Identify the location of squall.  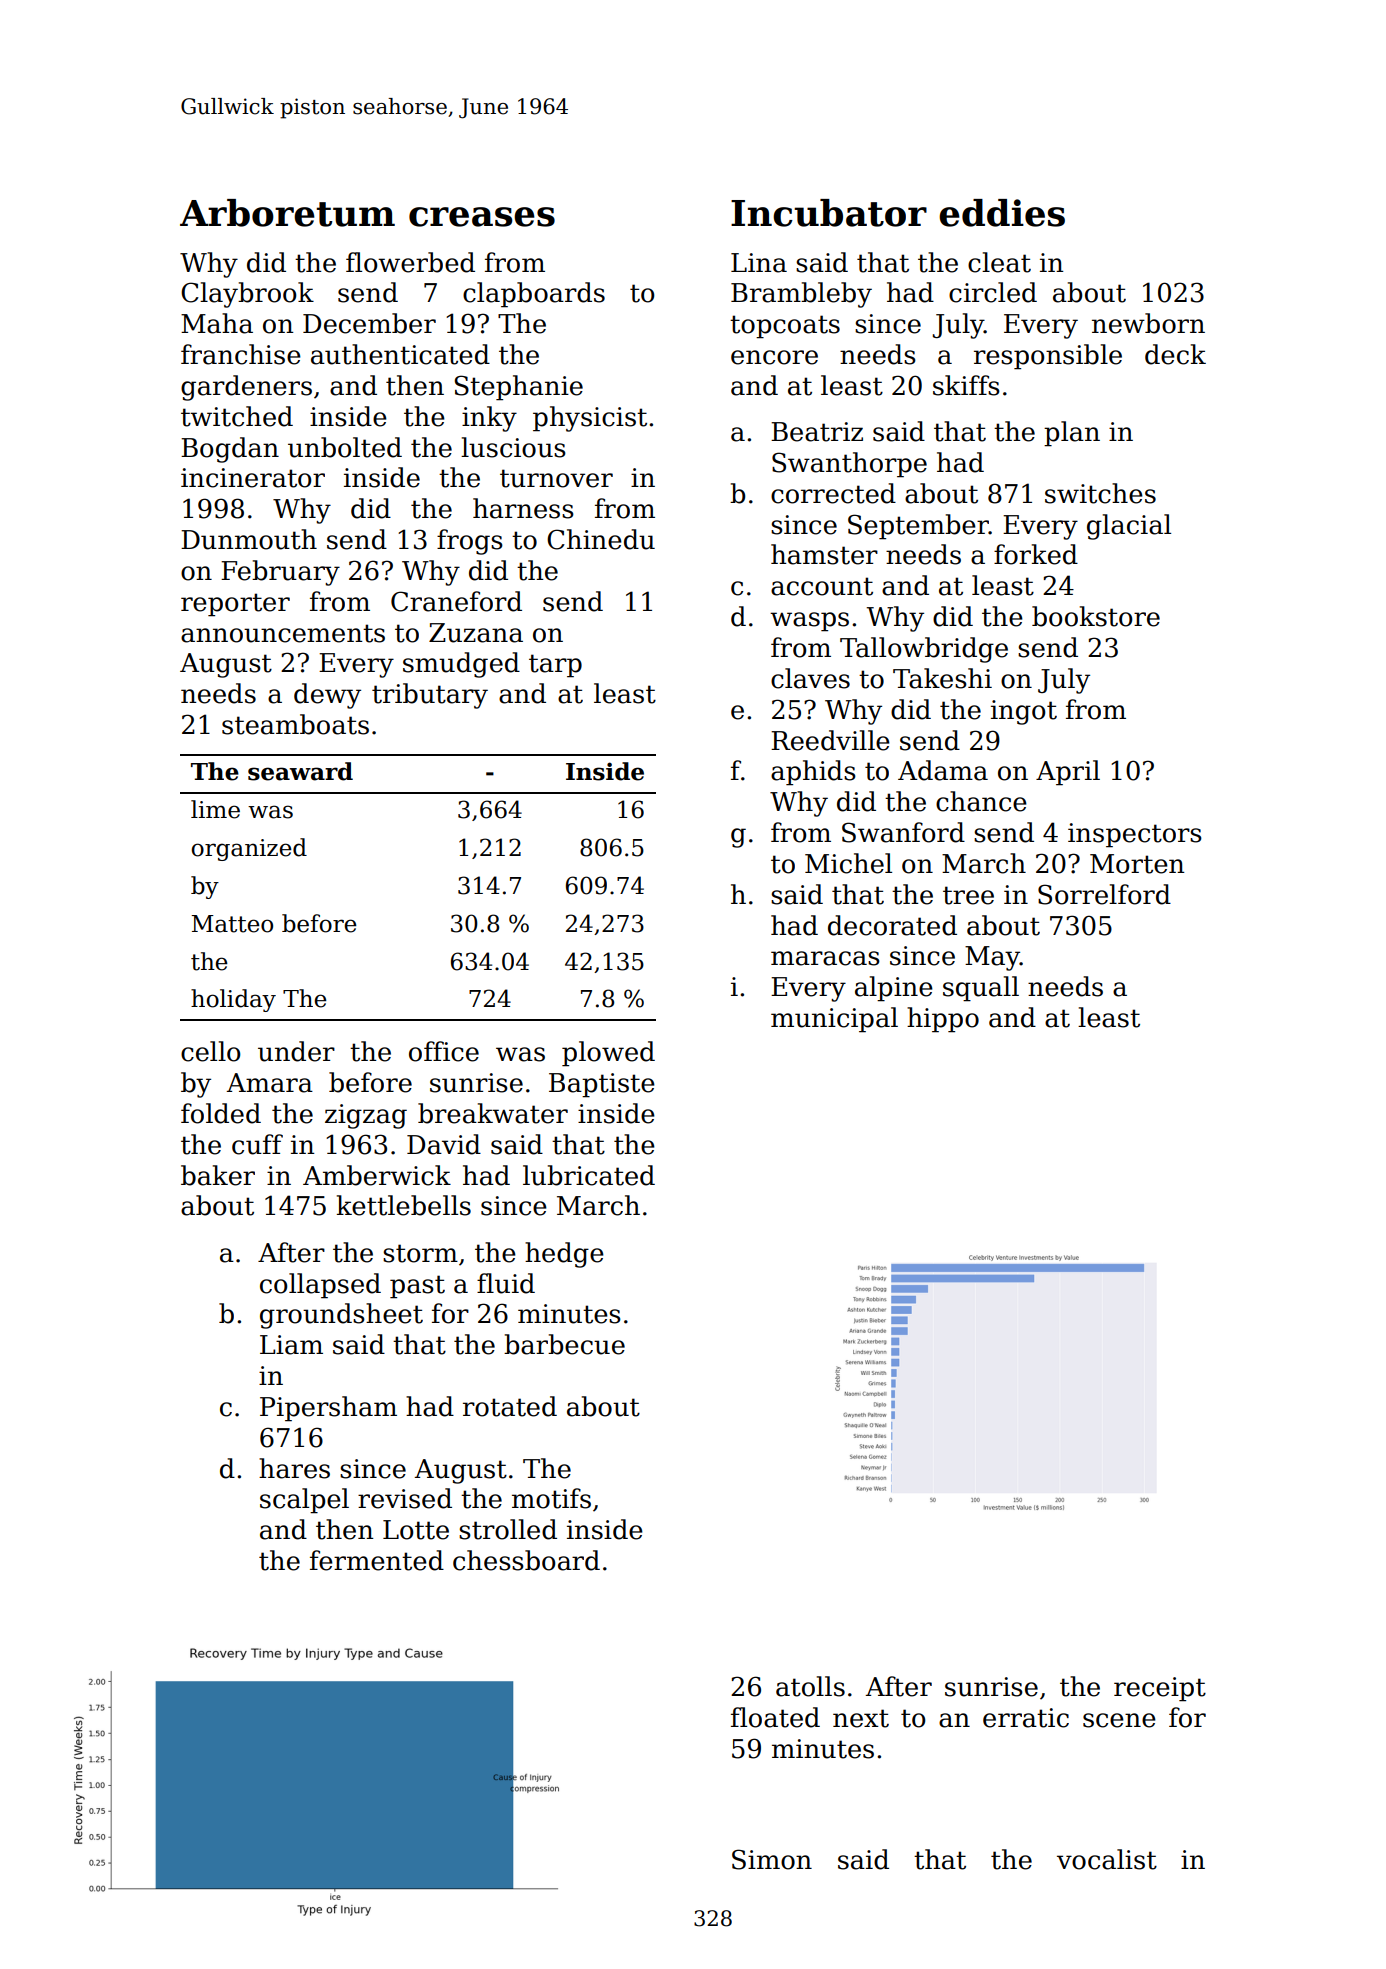
(981, 989).
